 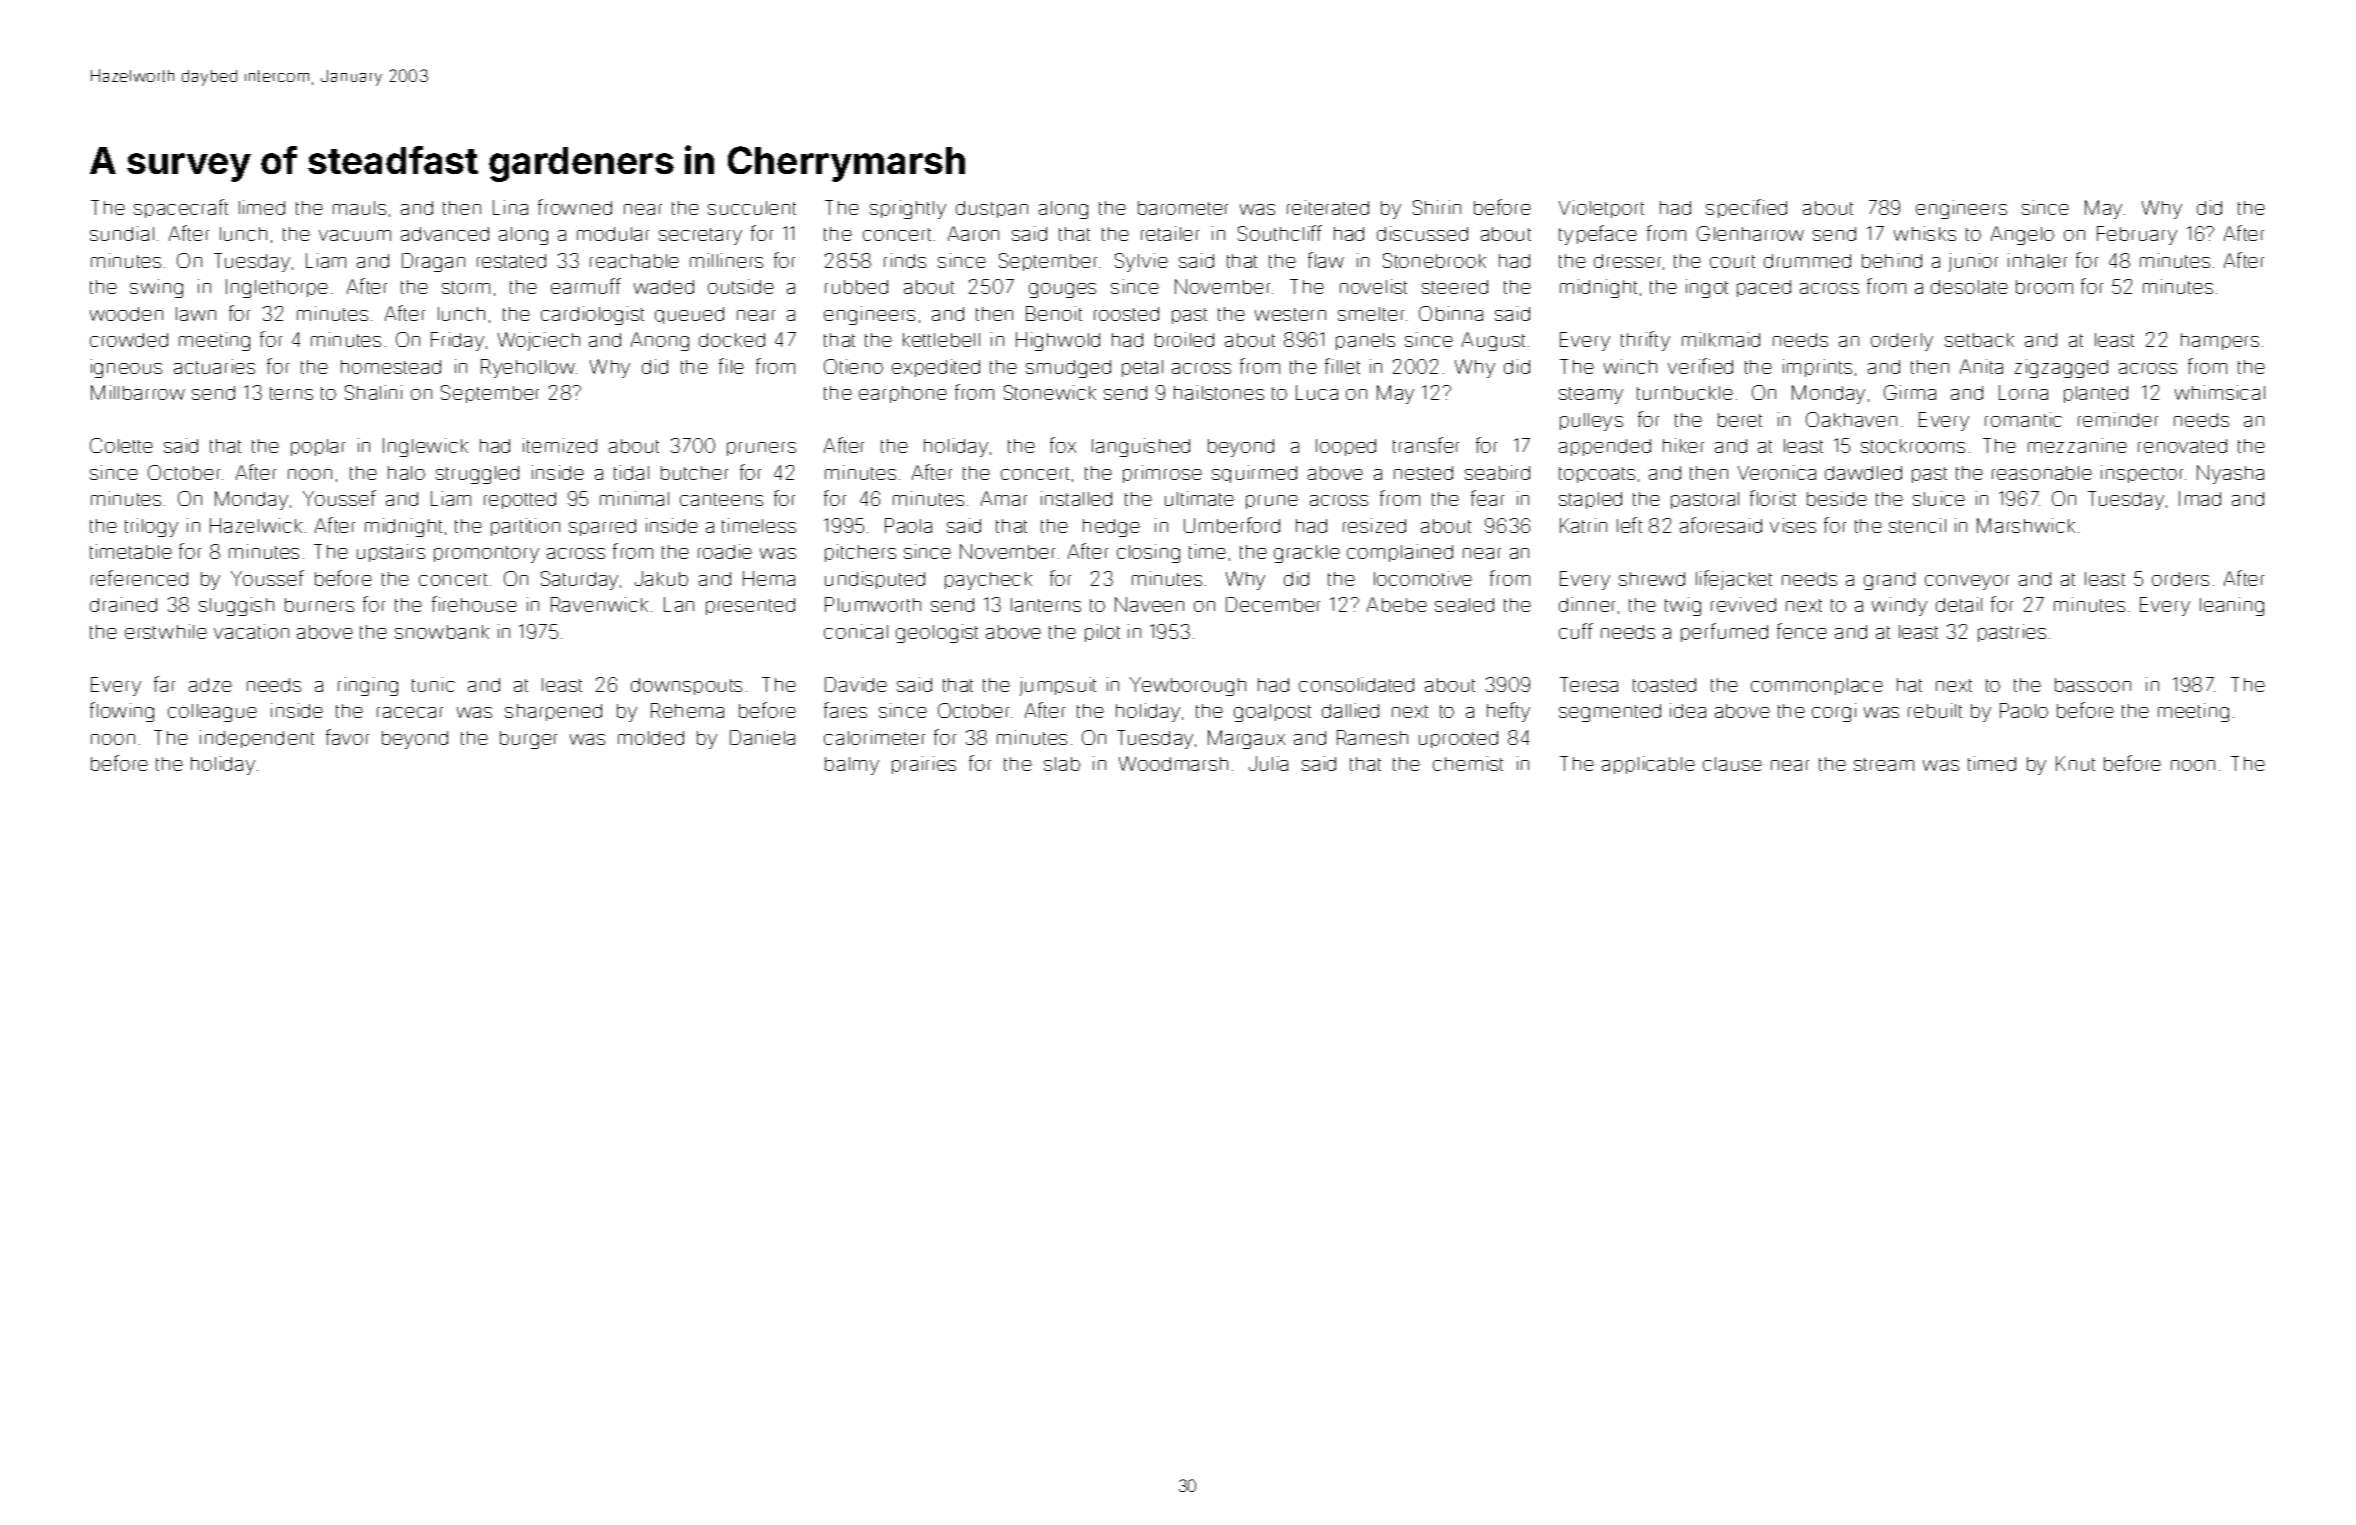 What do you see at coordinates (1111, 528) in the page?
I see `hedge` at bounding box center [1111, 528].
